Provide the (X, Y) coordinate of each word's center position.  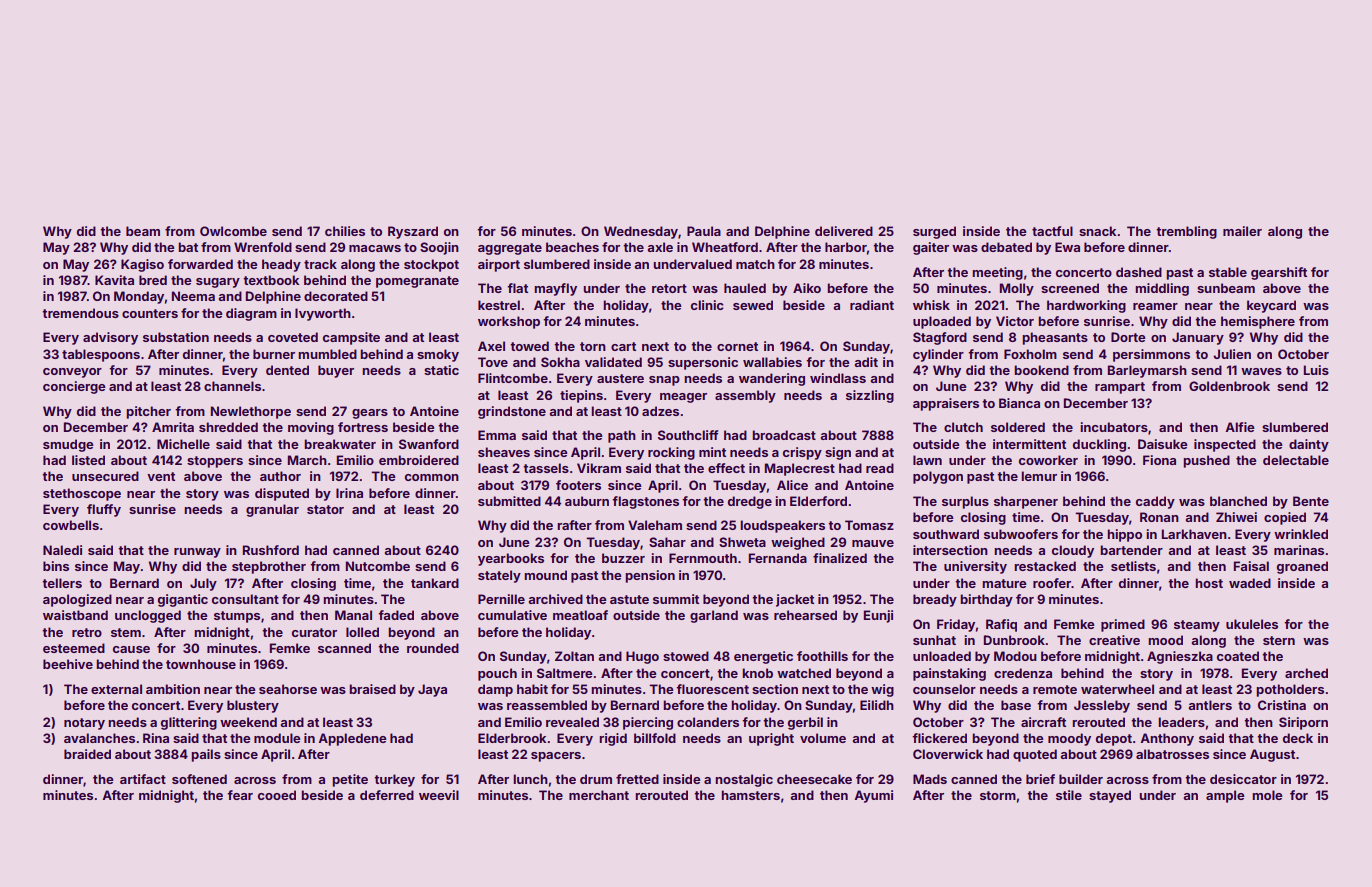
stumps (237, 617)
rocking (671, 453)
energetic (763, 657)
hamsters (750, 795)
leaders (1181, 722)
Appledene (353, 739)
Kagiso (142, 265)
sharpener (1026, 502)
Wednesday (641, 232)
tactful (1052, 231)
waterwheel (1117, 689)
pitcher (148, 412)
